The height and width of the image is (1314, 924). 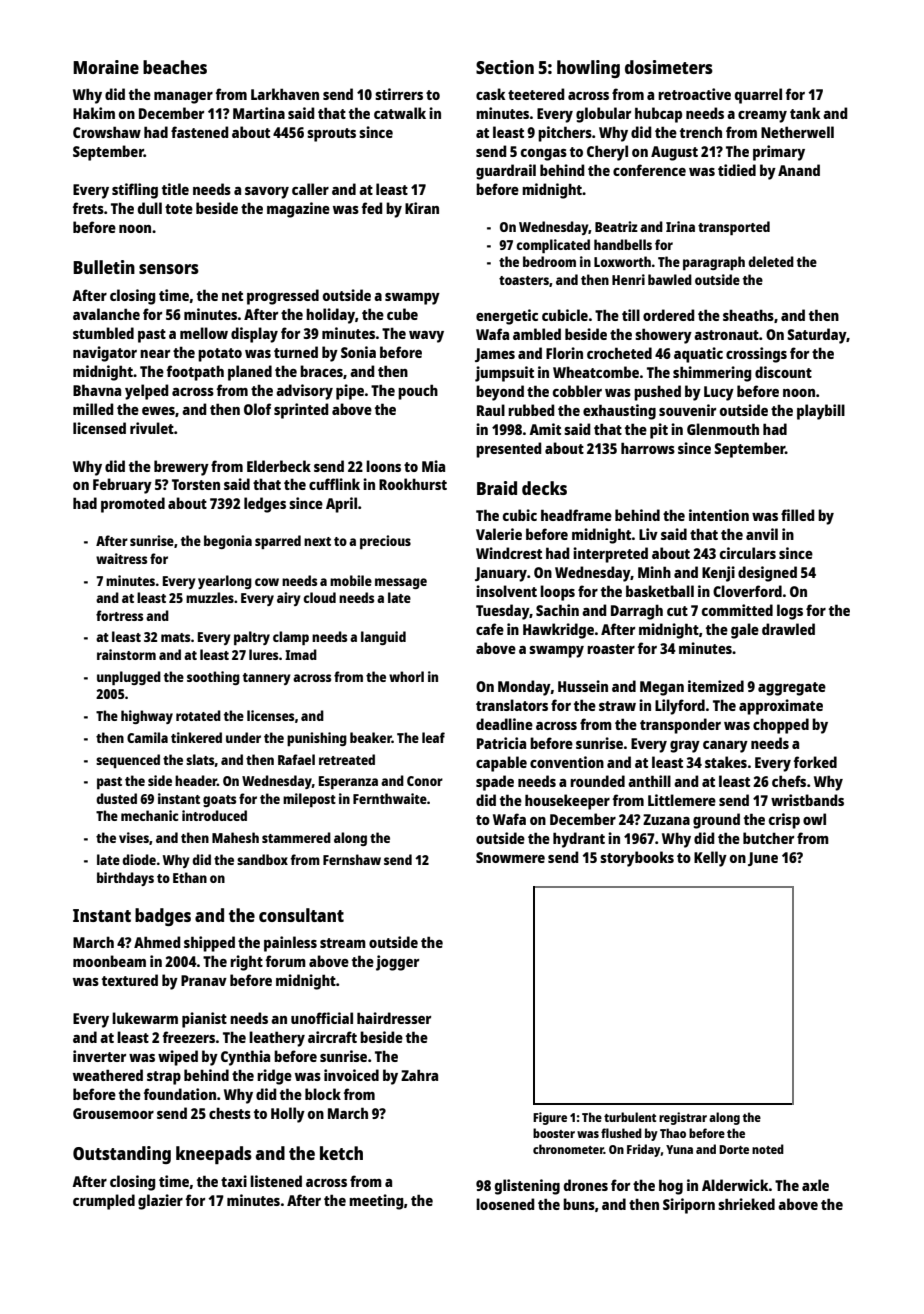 I want to click on aircraft, so click(x=332, y=1037).
